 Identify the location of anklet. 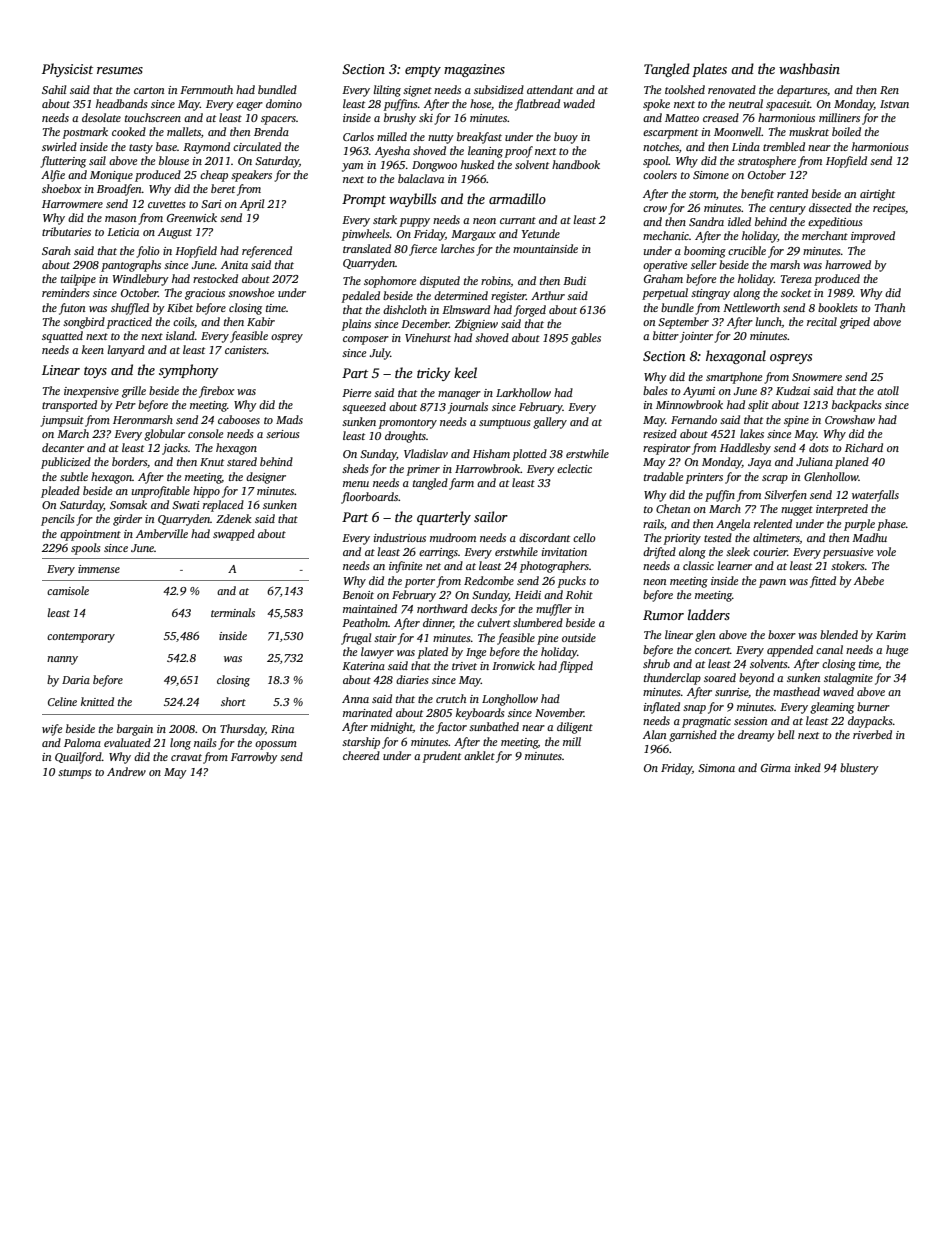
(479, 755).
